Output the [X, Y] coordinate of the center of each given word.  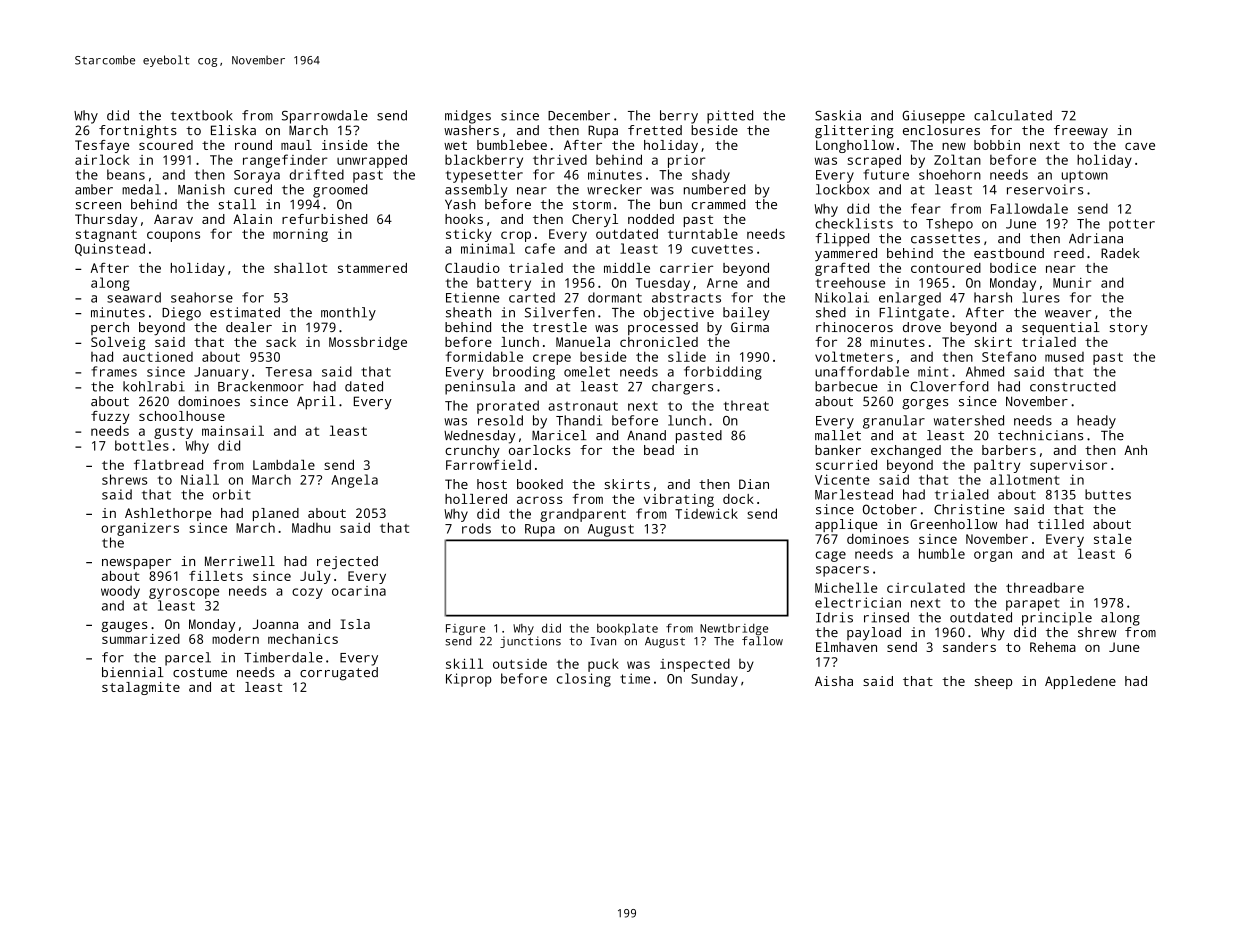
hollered [476, 499]
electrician [858, 602]
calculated [1013, 115]
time [635, 678]
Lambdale [284, 465]
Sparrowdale [325, 117]
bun [671, 204]
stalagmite [141, 688]
